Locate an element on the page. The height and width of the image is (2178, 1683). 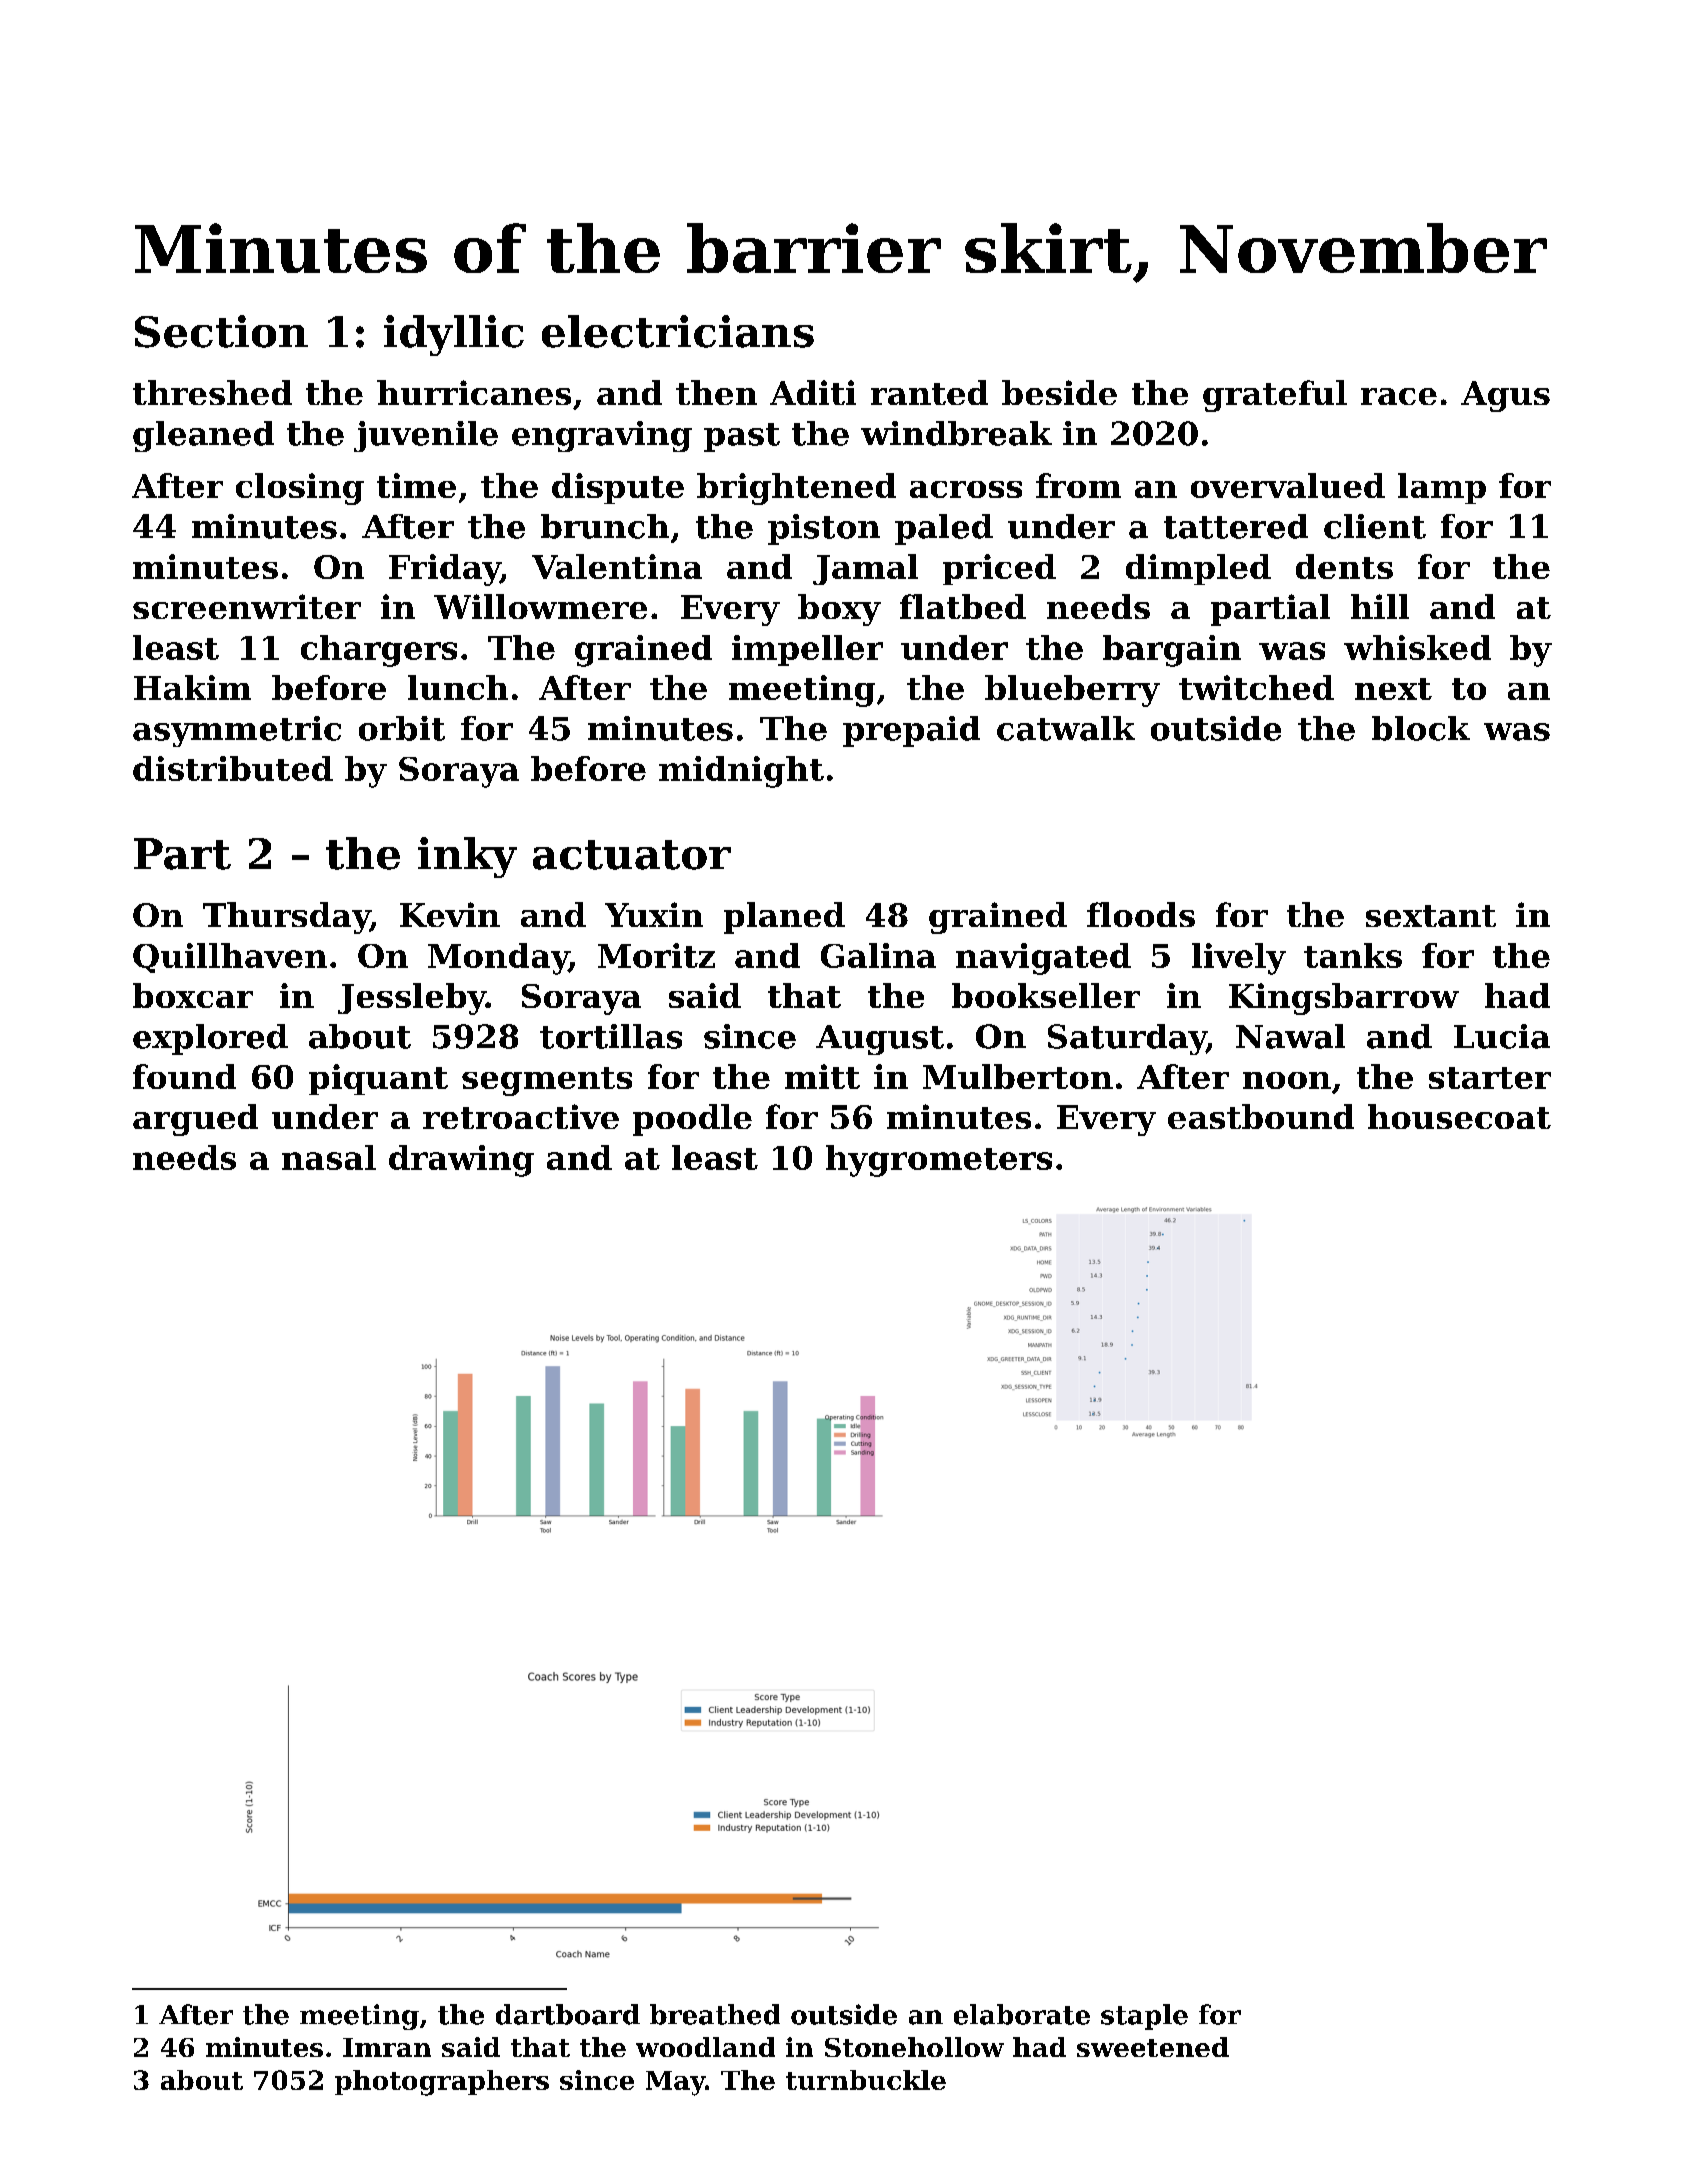
found is located at coordinates (184, 1076).
